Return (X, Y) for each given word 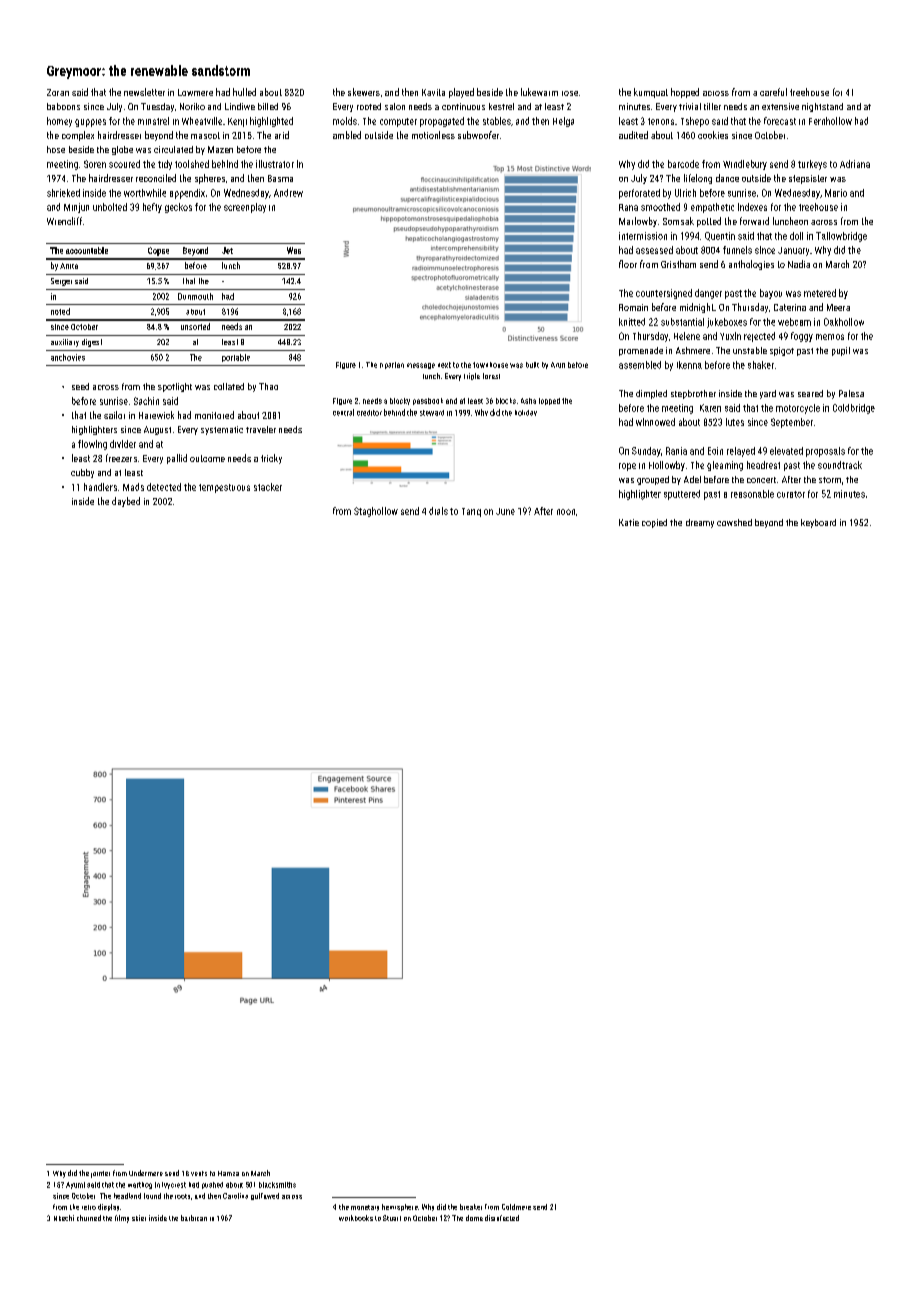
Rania (676, 451)
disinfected (502, 1218)
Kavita (433, 92)
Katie (629, 522)
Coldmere (516, 1207)
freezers (121, 458)
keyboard (818, 523)
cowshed (734, 522)
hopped (685, 93)
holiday (526, 413)
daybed (126, 502)
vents (199, 1173)
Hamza (228, 1173)
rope (627, 467)
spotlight (175, 387)
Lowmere (195, 92)
